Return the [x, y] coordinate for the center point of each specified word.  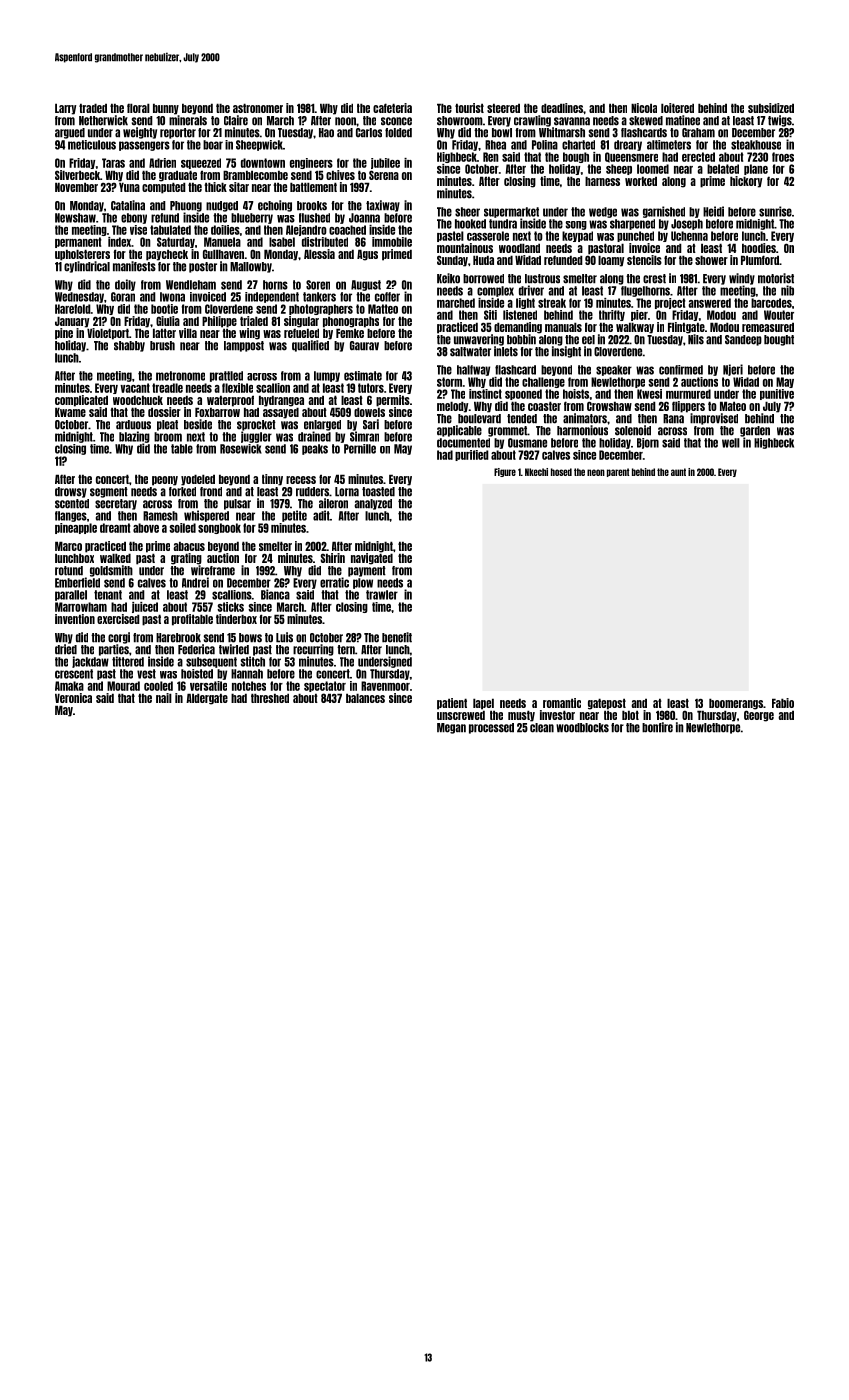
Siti [490, 315]
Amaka [69, 686]
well [731, 443]
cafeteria [392, 108]
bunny [166, 109]
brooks [312, 206]
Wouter [779, 315]
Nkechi [536, 472]
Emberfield [77, 582]
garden [755, 431]
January [72, 322]
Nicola [644, 108]
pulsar [237, 504]
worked [641, 181]
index [119, 242]
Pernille [360, 449]
